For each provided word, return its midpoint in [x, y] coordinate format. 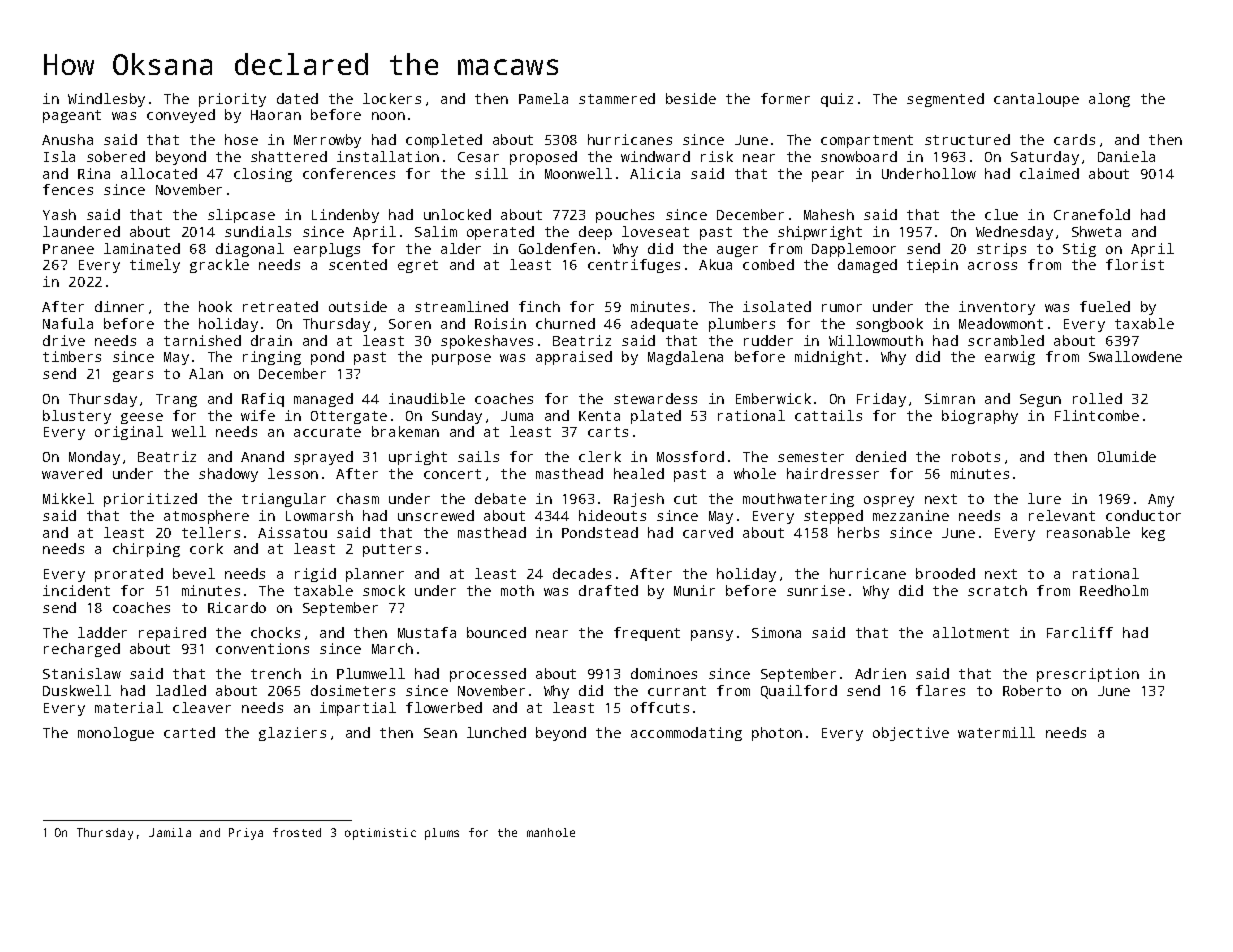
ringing [272, 358]
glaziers [292, 734]
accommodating [686, 734]
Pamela [543, 98]
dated [297, 98]
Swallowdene [1135, 356]
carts [608, 432]
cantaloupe [1036, 100]
